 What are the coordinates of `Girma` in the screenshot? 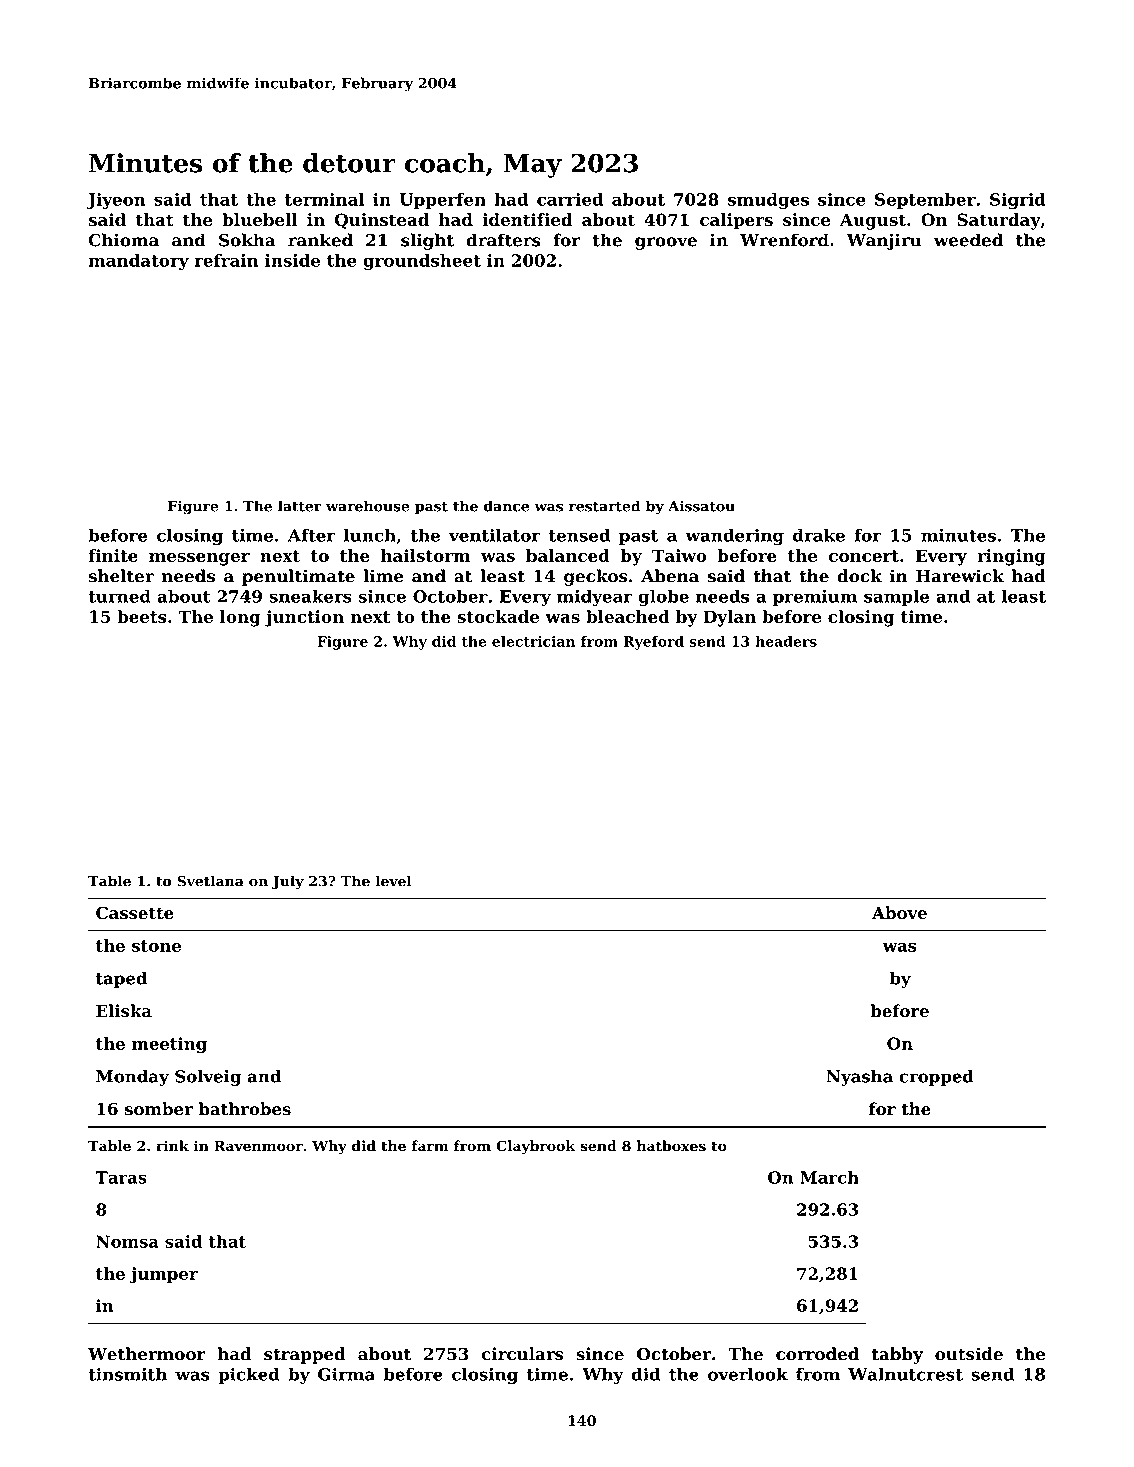 It's located at (346, 1374).
